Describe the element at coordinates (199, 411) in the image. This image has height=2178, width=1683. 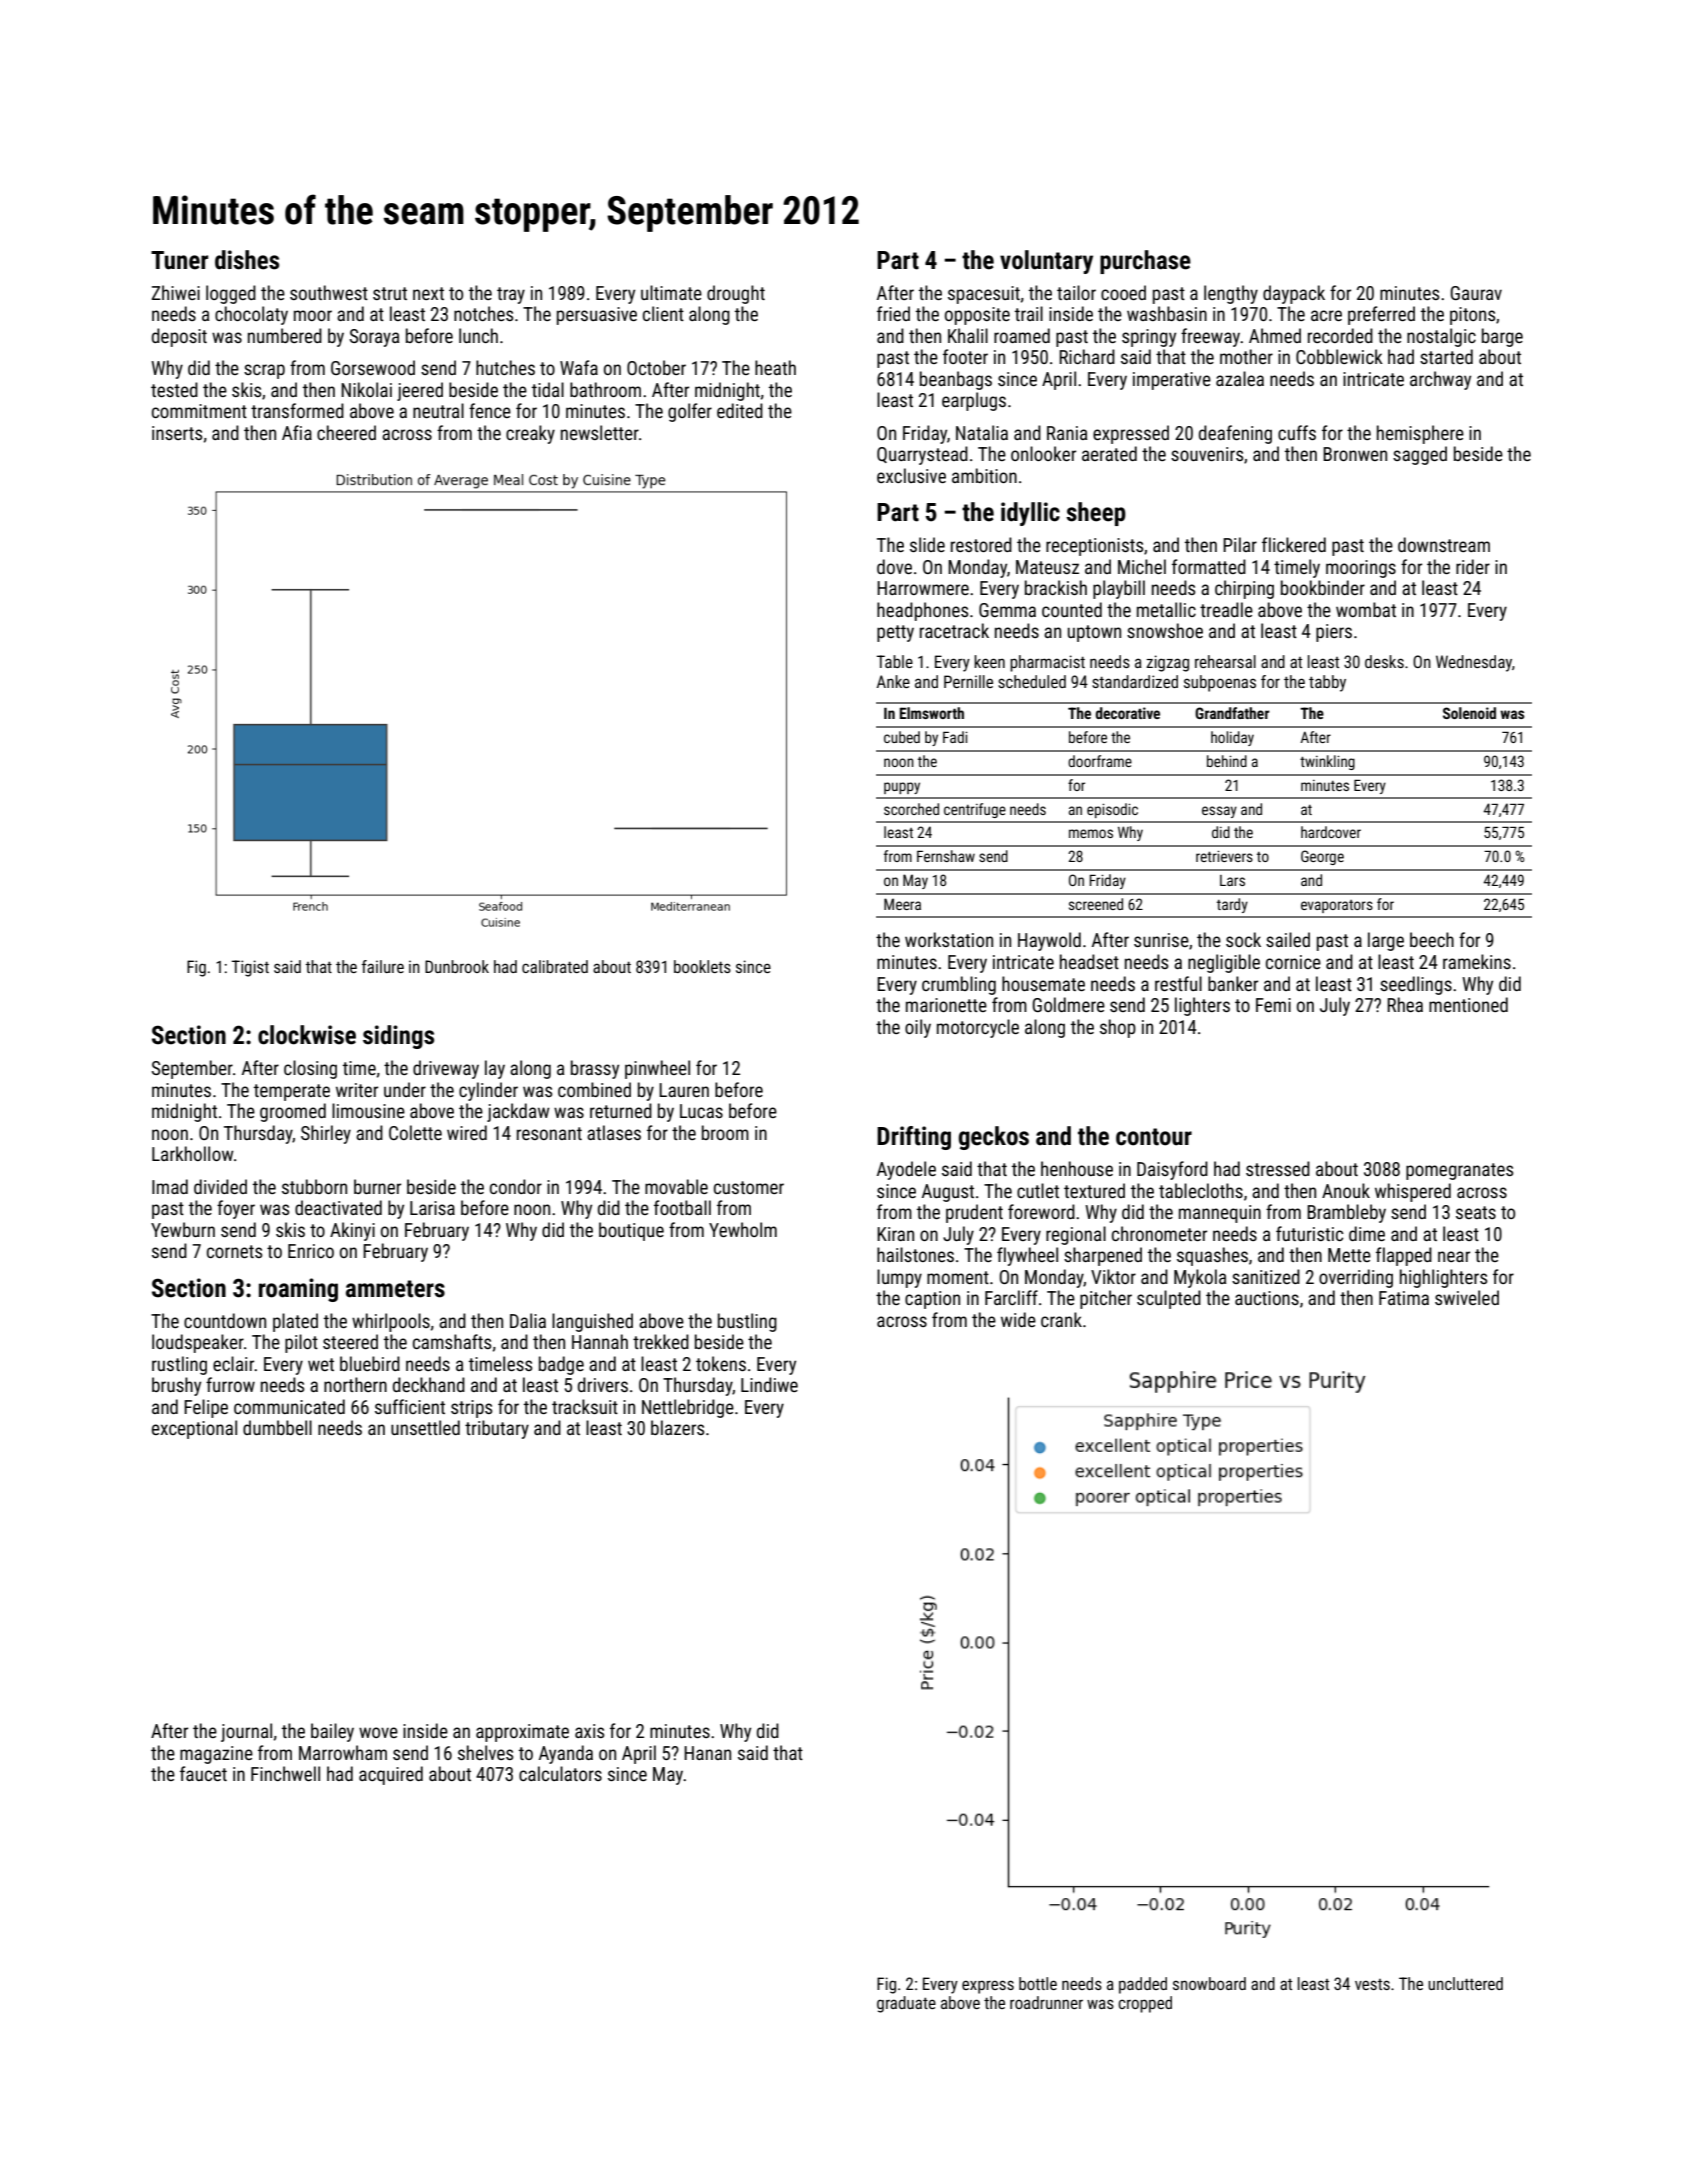
I see `commitment` at that location.
